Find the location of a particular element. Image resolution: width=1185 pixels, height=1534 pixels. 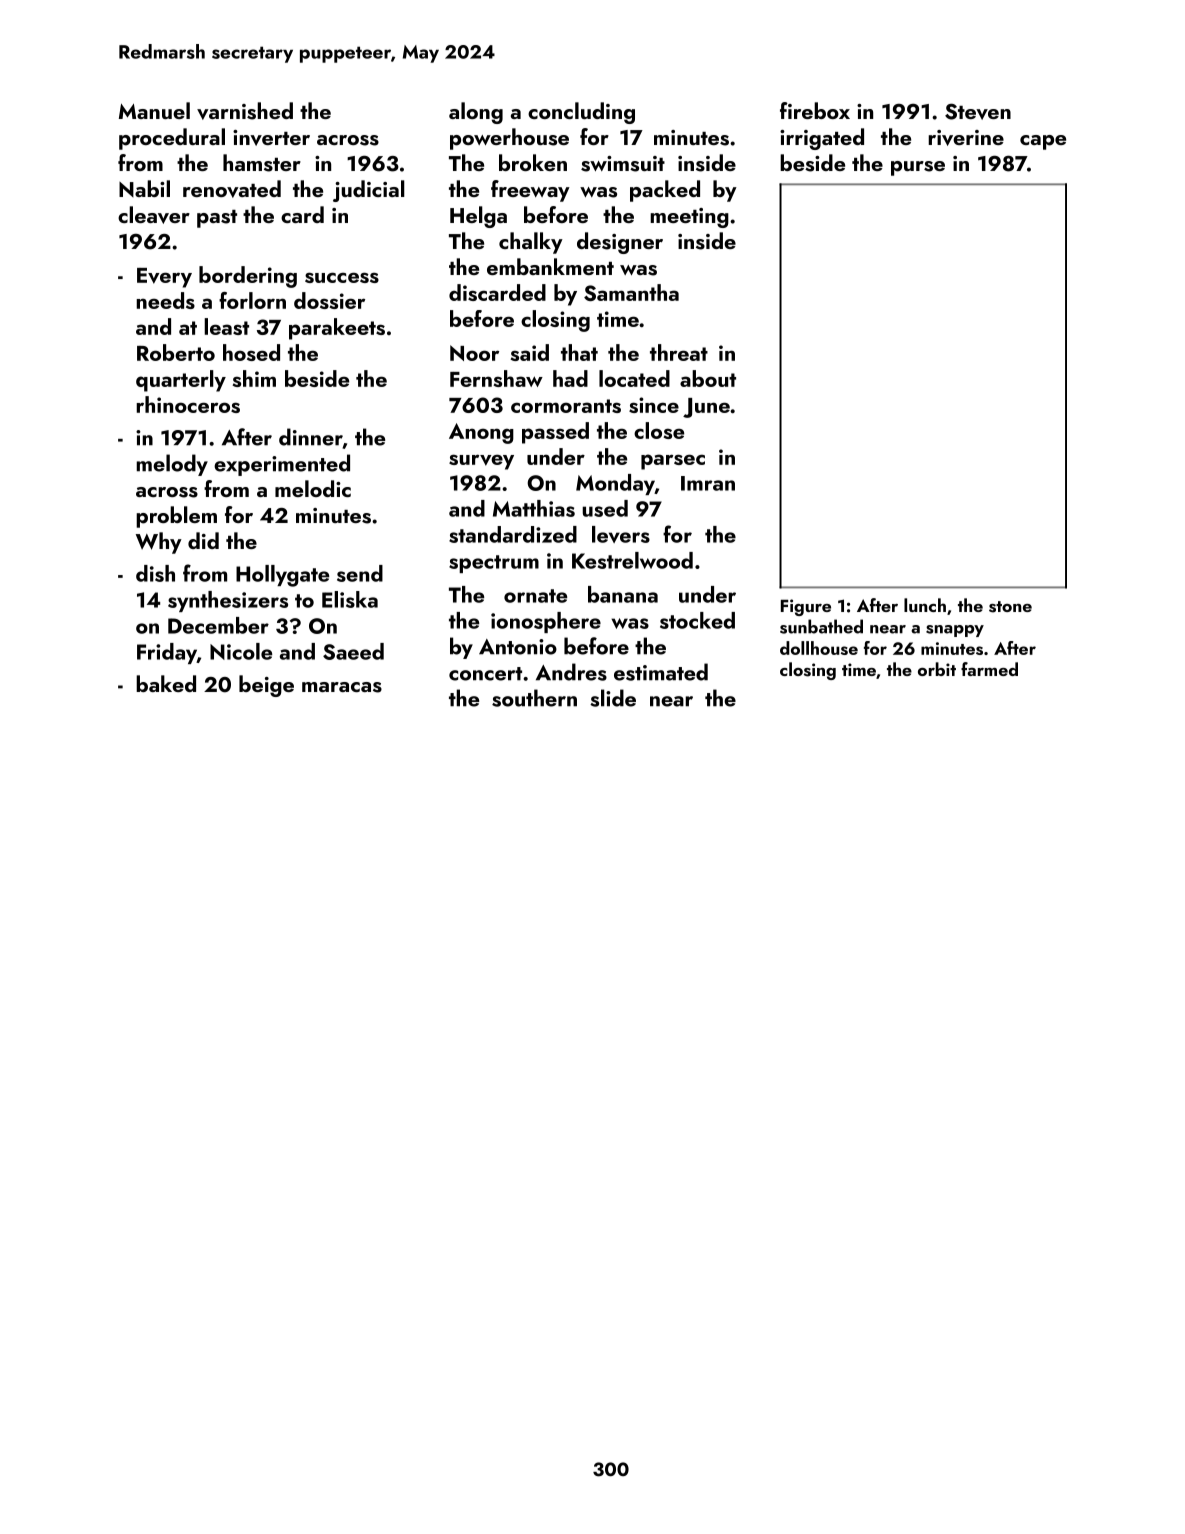

Roberto is located at coordinates (176, 352).
